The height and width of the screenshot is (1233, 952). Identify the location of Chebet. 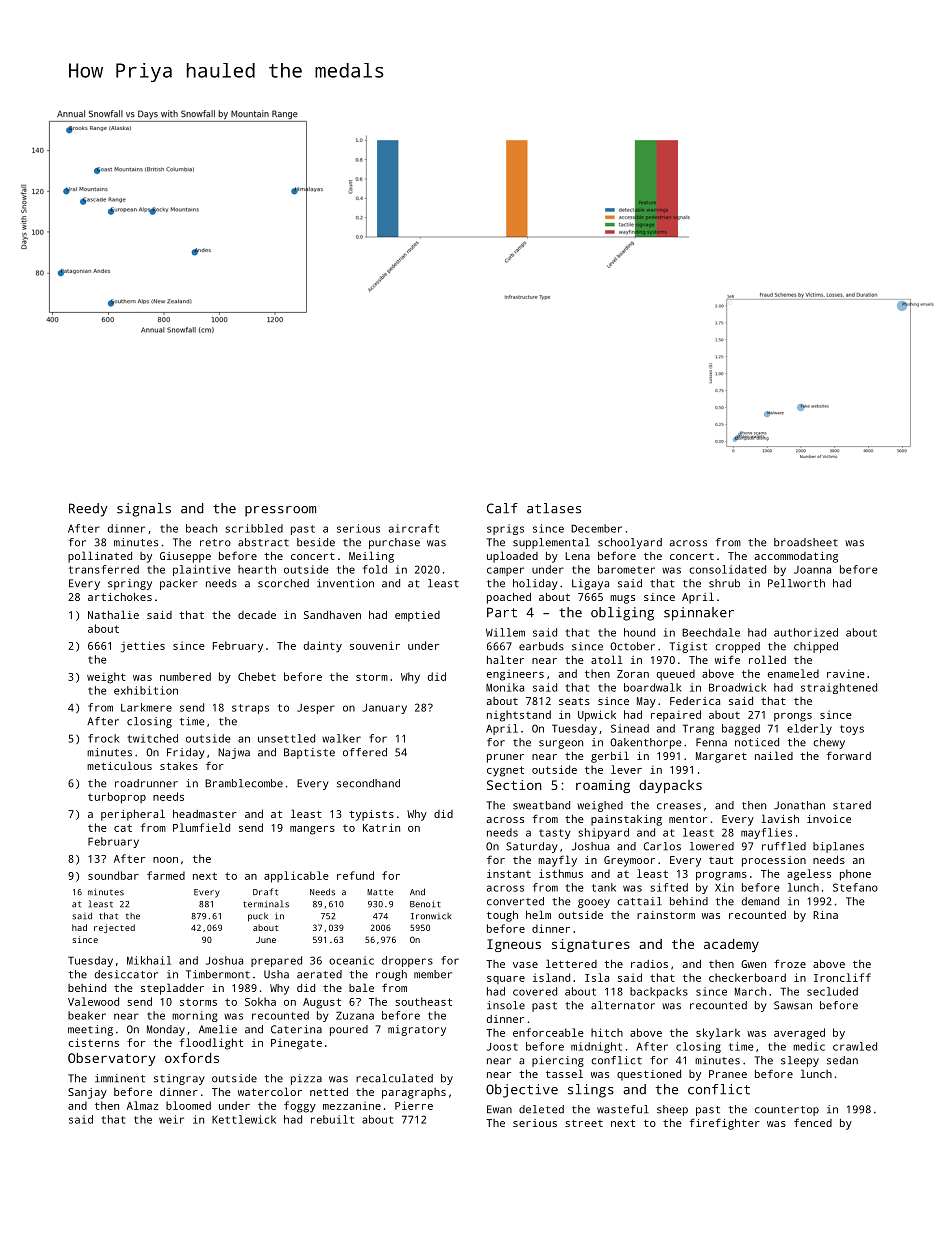
(257, 676).
